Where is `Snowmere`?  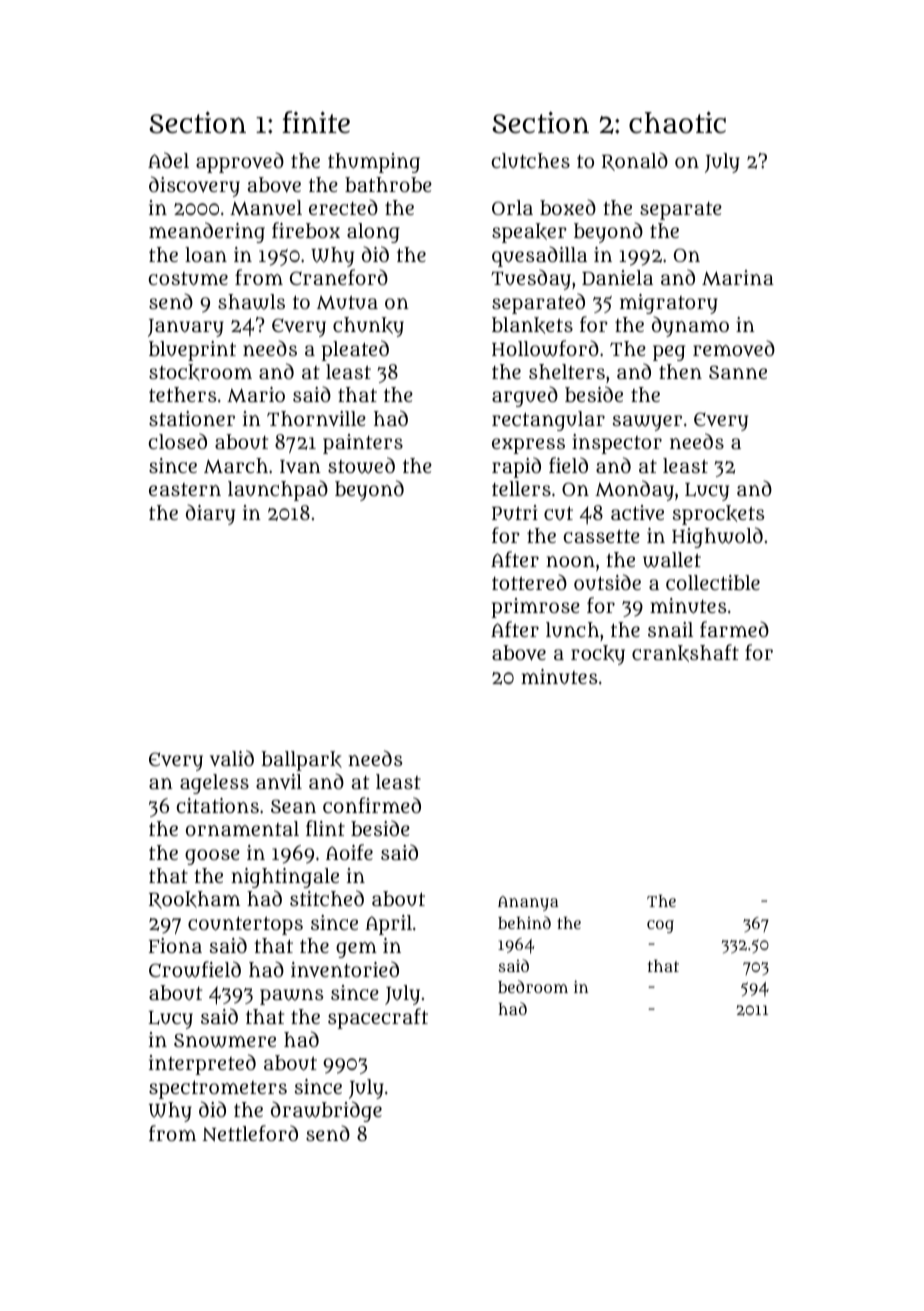
Snowmere is located at coordinates (225, 1040).
